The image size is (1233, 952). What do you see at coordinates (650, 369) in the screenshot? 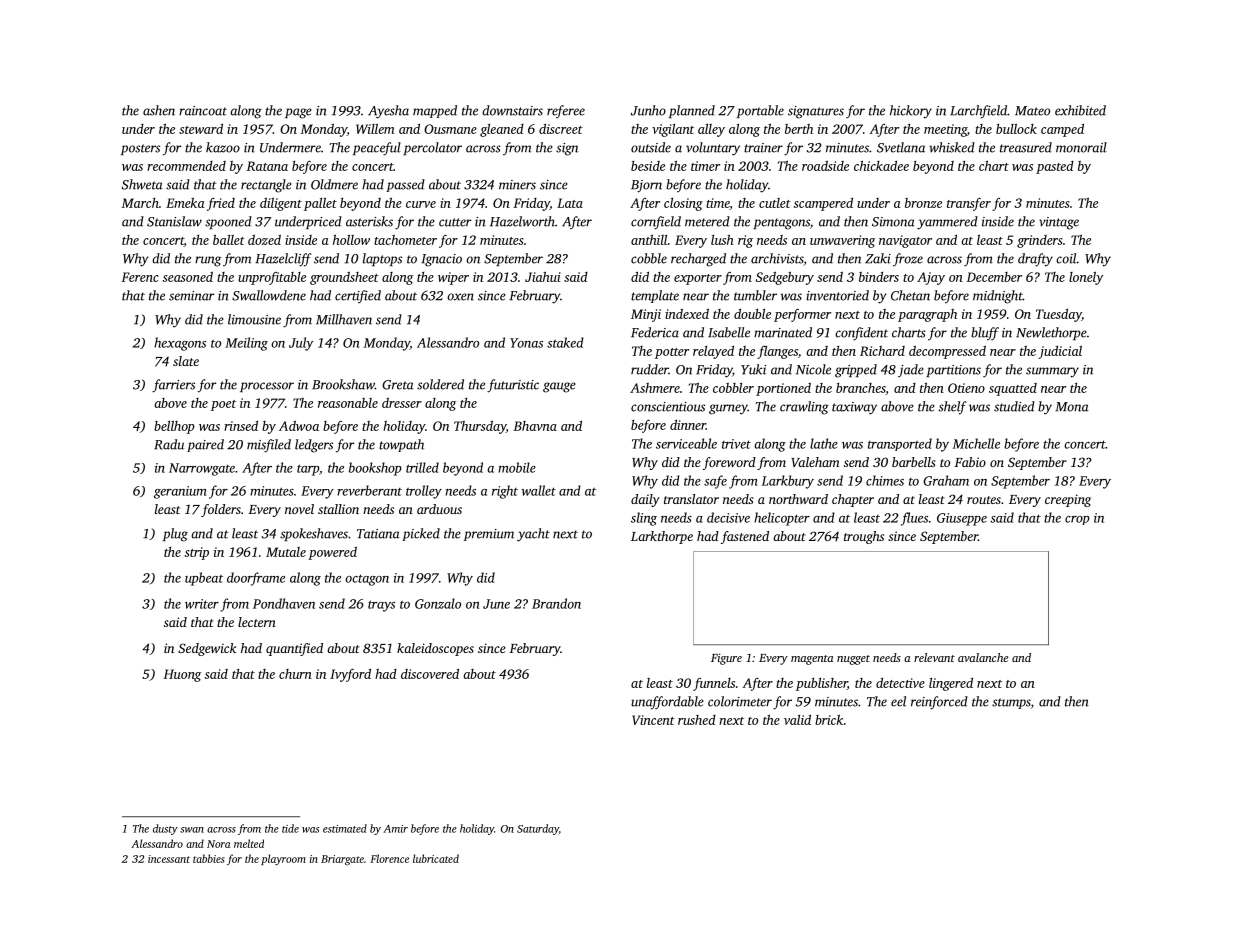
I see `rudder` at bounding box center [650, 369].
